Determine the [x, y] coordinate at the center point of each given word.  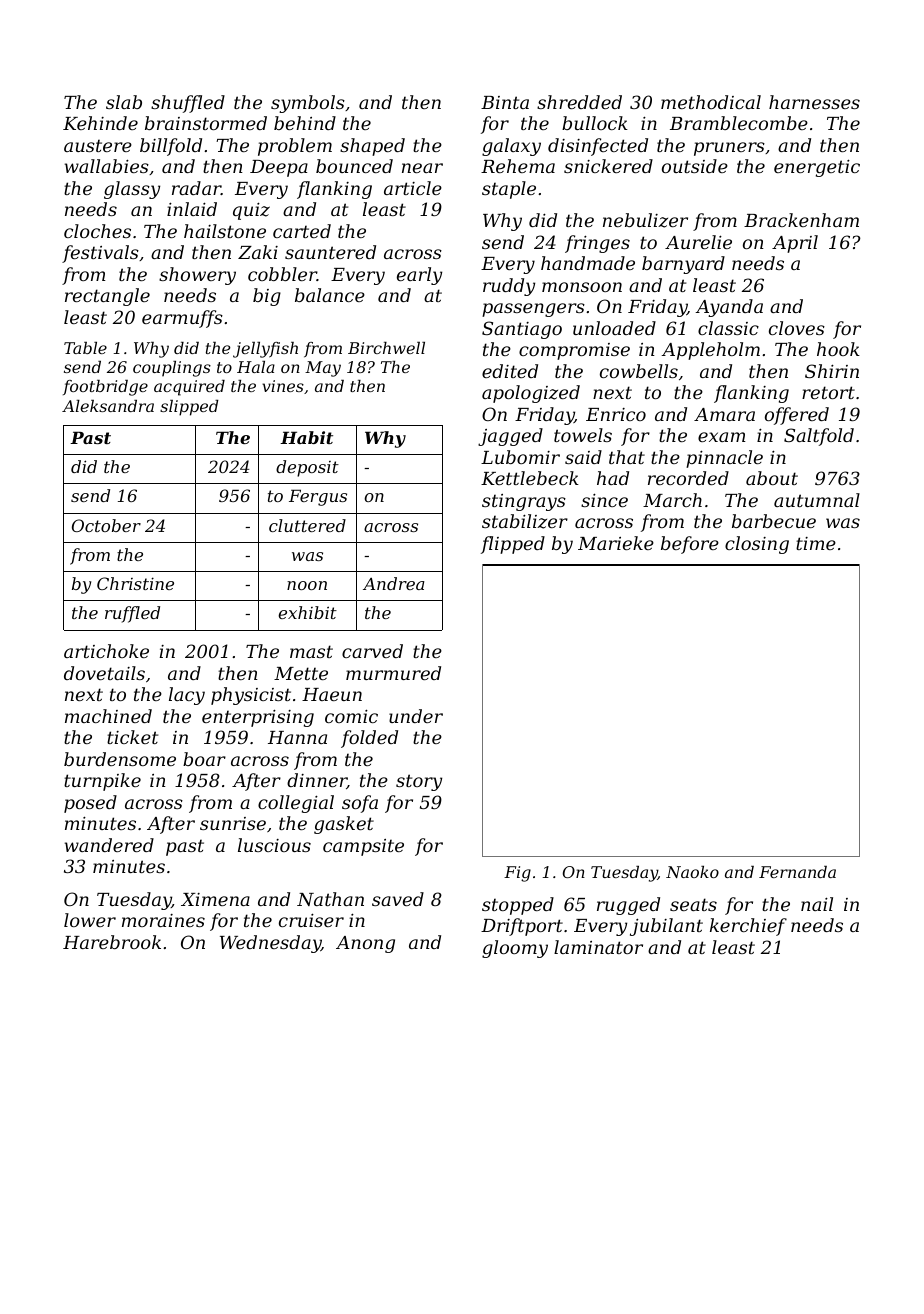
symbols [308, 104]
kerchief [748, 927]
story [419, 782]
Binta [505, 102]
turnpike [102, 782]
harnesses [814, 102]
